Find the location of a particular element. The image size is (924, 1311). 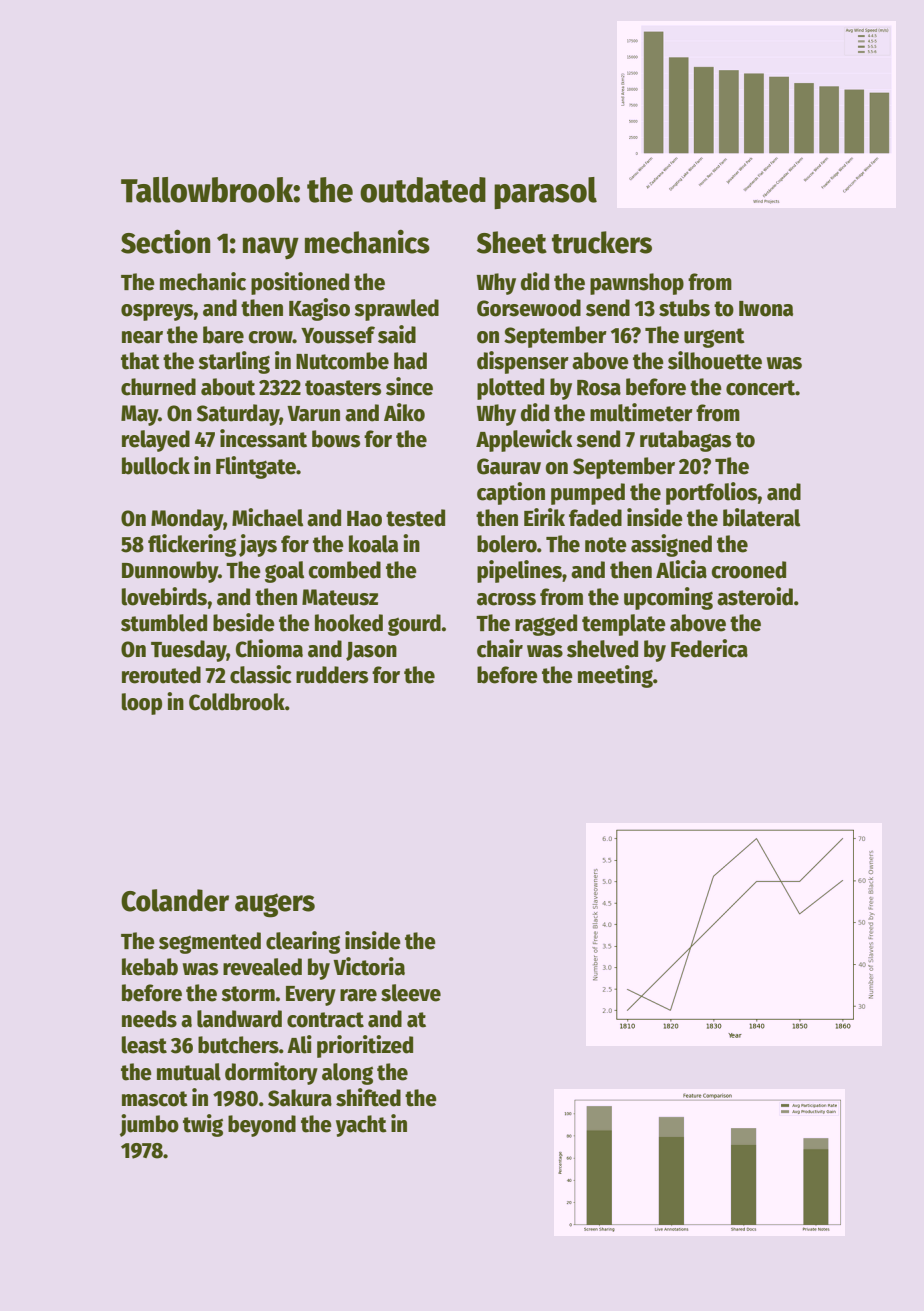

Section is located at coordinates (166, 241).
